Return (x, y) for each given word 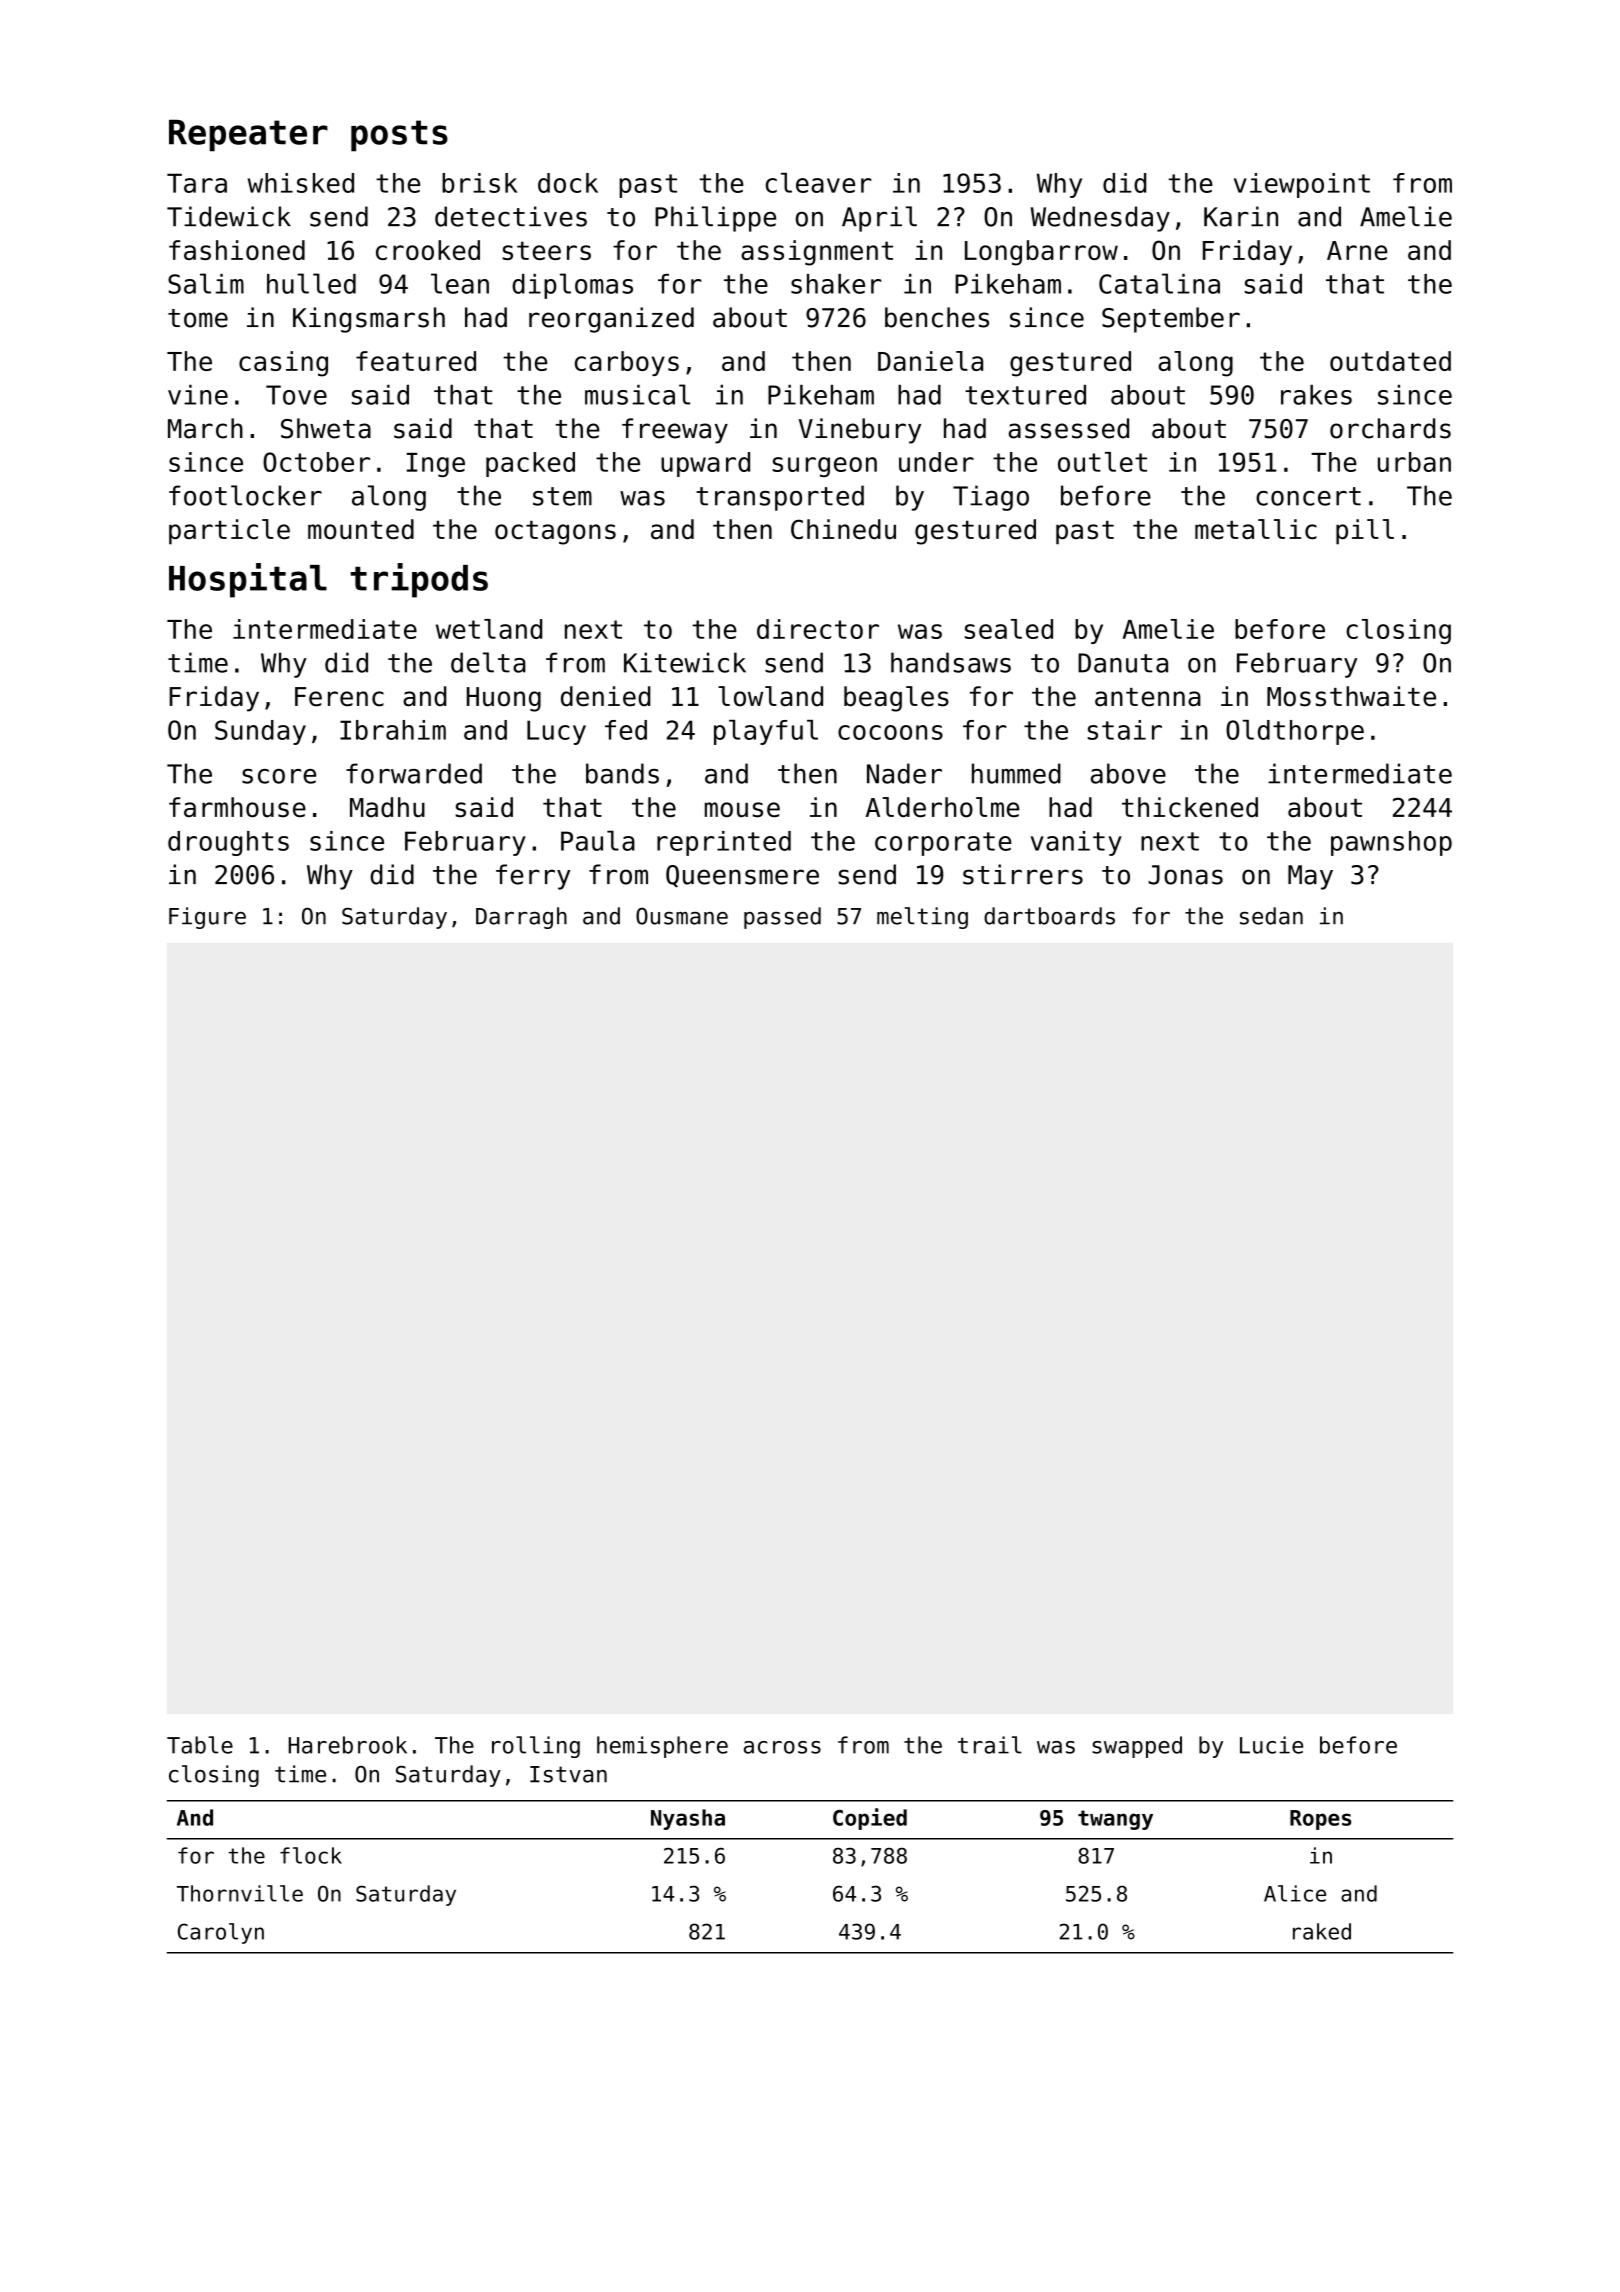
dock (568, 183)
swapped (1137, 1747)
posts (399, 136)
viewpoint (1302, 185)
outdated (1390, 361)
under (936, 462)
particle (229, 532)
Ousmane (682, 916)
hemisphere (662, 1747)
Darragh (521, 918)
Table (200, 1745)
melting (922, 918)
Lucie (1271, 1745)
